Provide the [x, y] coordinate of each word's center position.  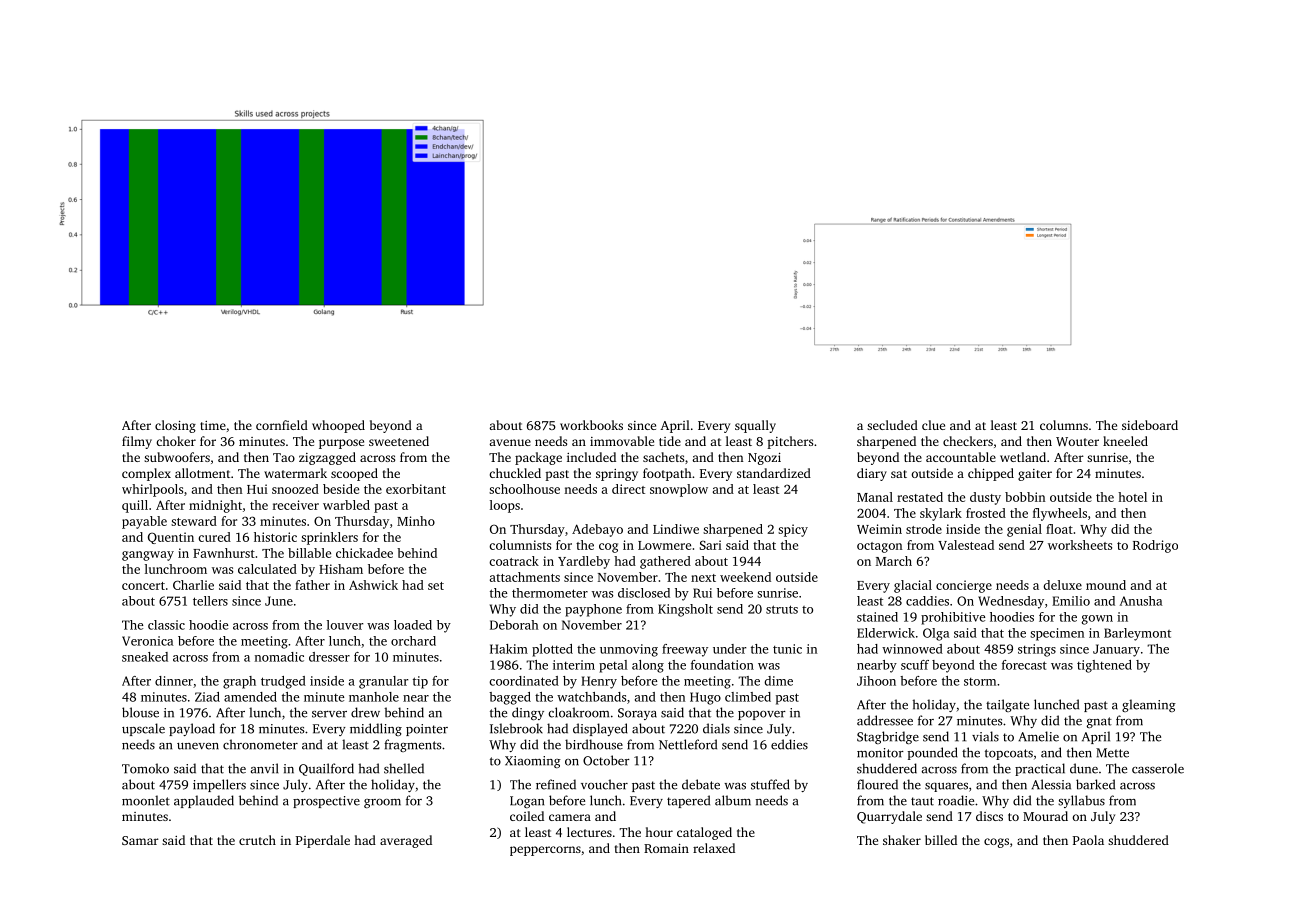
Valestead [966, 545]
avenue [510, 442]
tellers [210, 601]
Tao [284, 457]
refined [556, 784]
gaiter [1035, 475]
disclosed [644, 593]
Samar [140, 840]
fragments [412, 745]
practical [1040, 769]
